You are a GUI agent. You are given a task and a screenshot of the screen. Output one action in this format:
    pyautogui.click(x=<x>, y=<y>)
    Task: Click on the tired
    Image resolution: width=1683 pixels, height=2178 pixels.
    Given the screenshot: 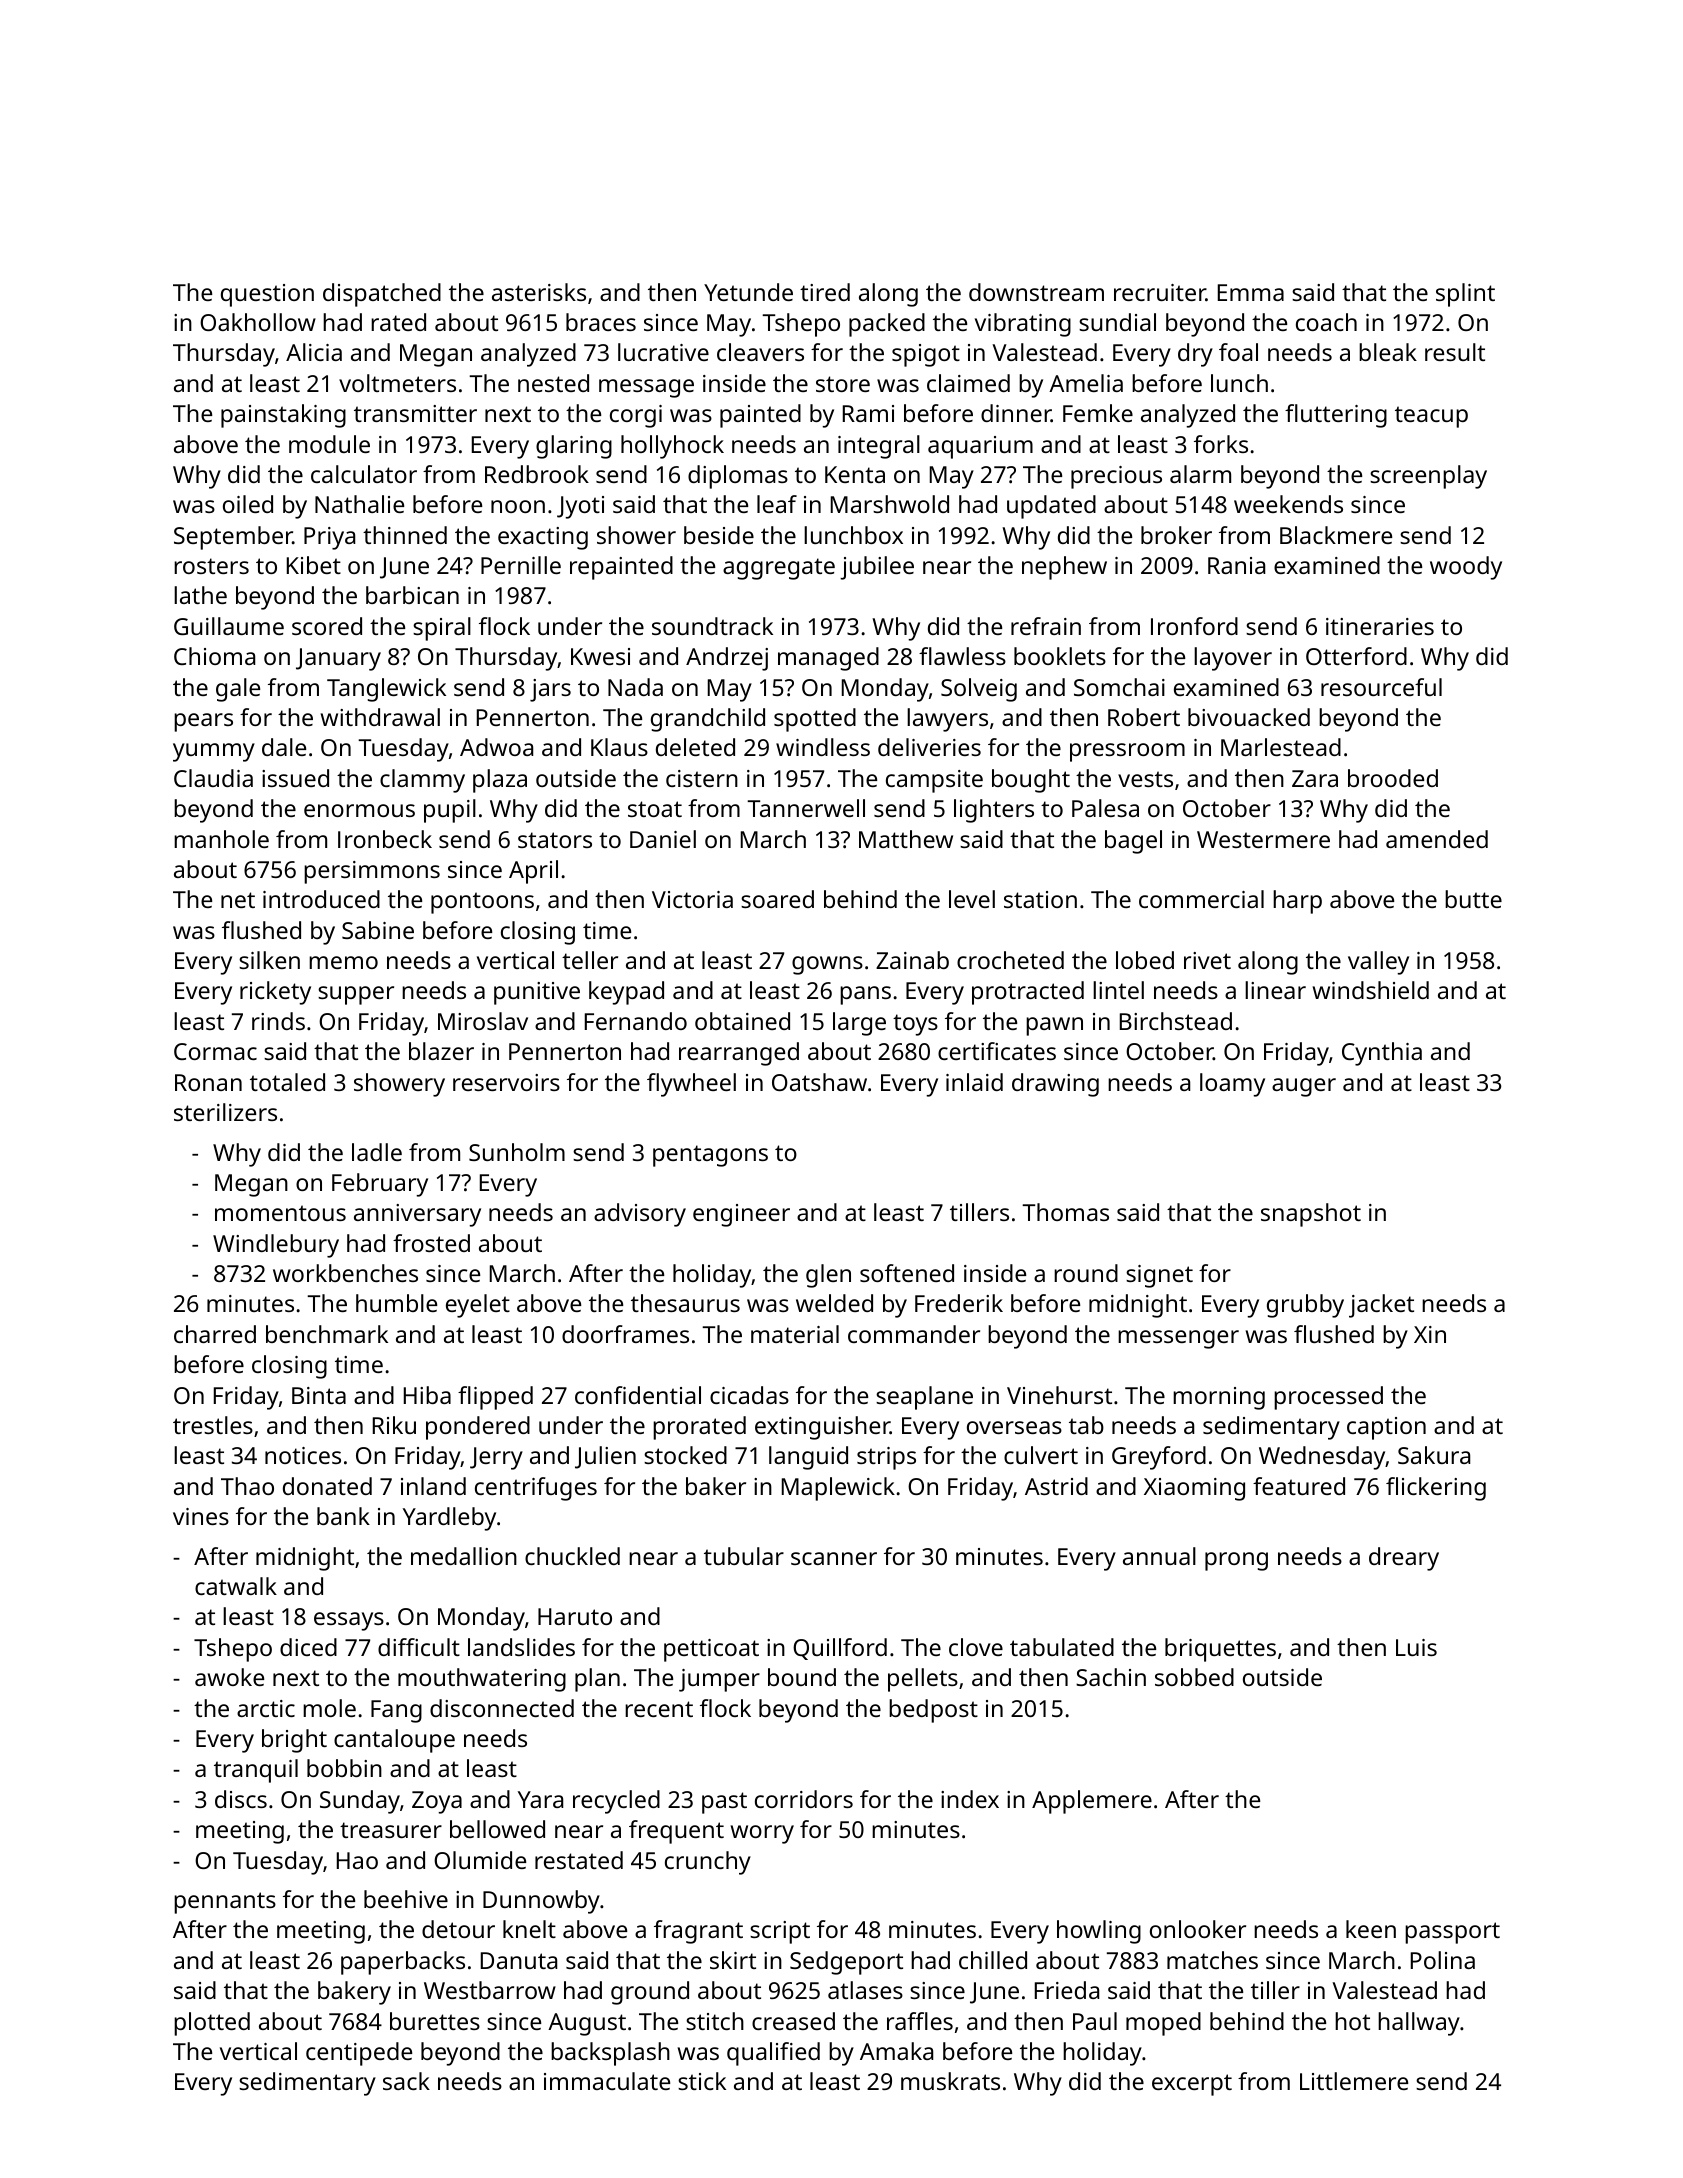 What is the action you would take?
    pyautogui.click(x=825, y=292)
